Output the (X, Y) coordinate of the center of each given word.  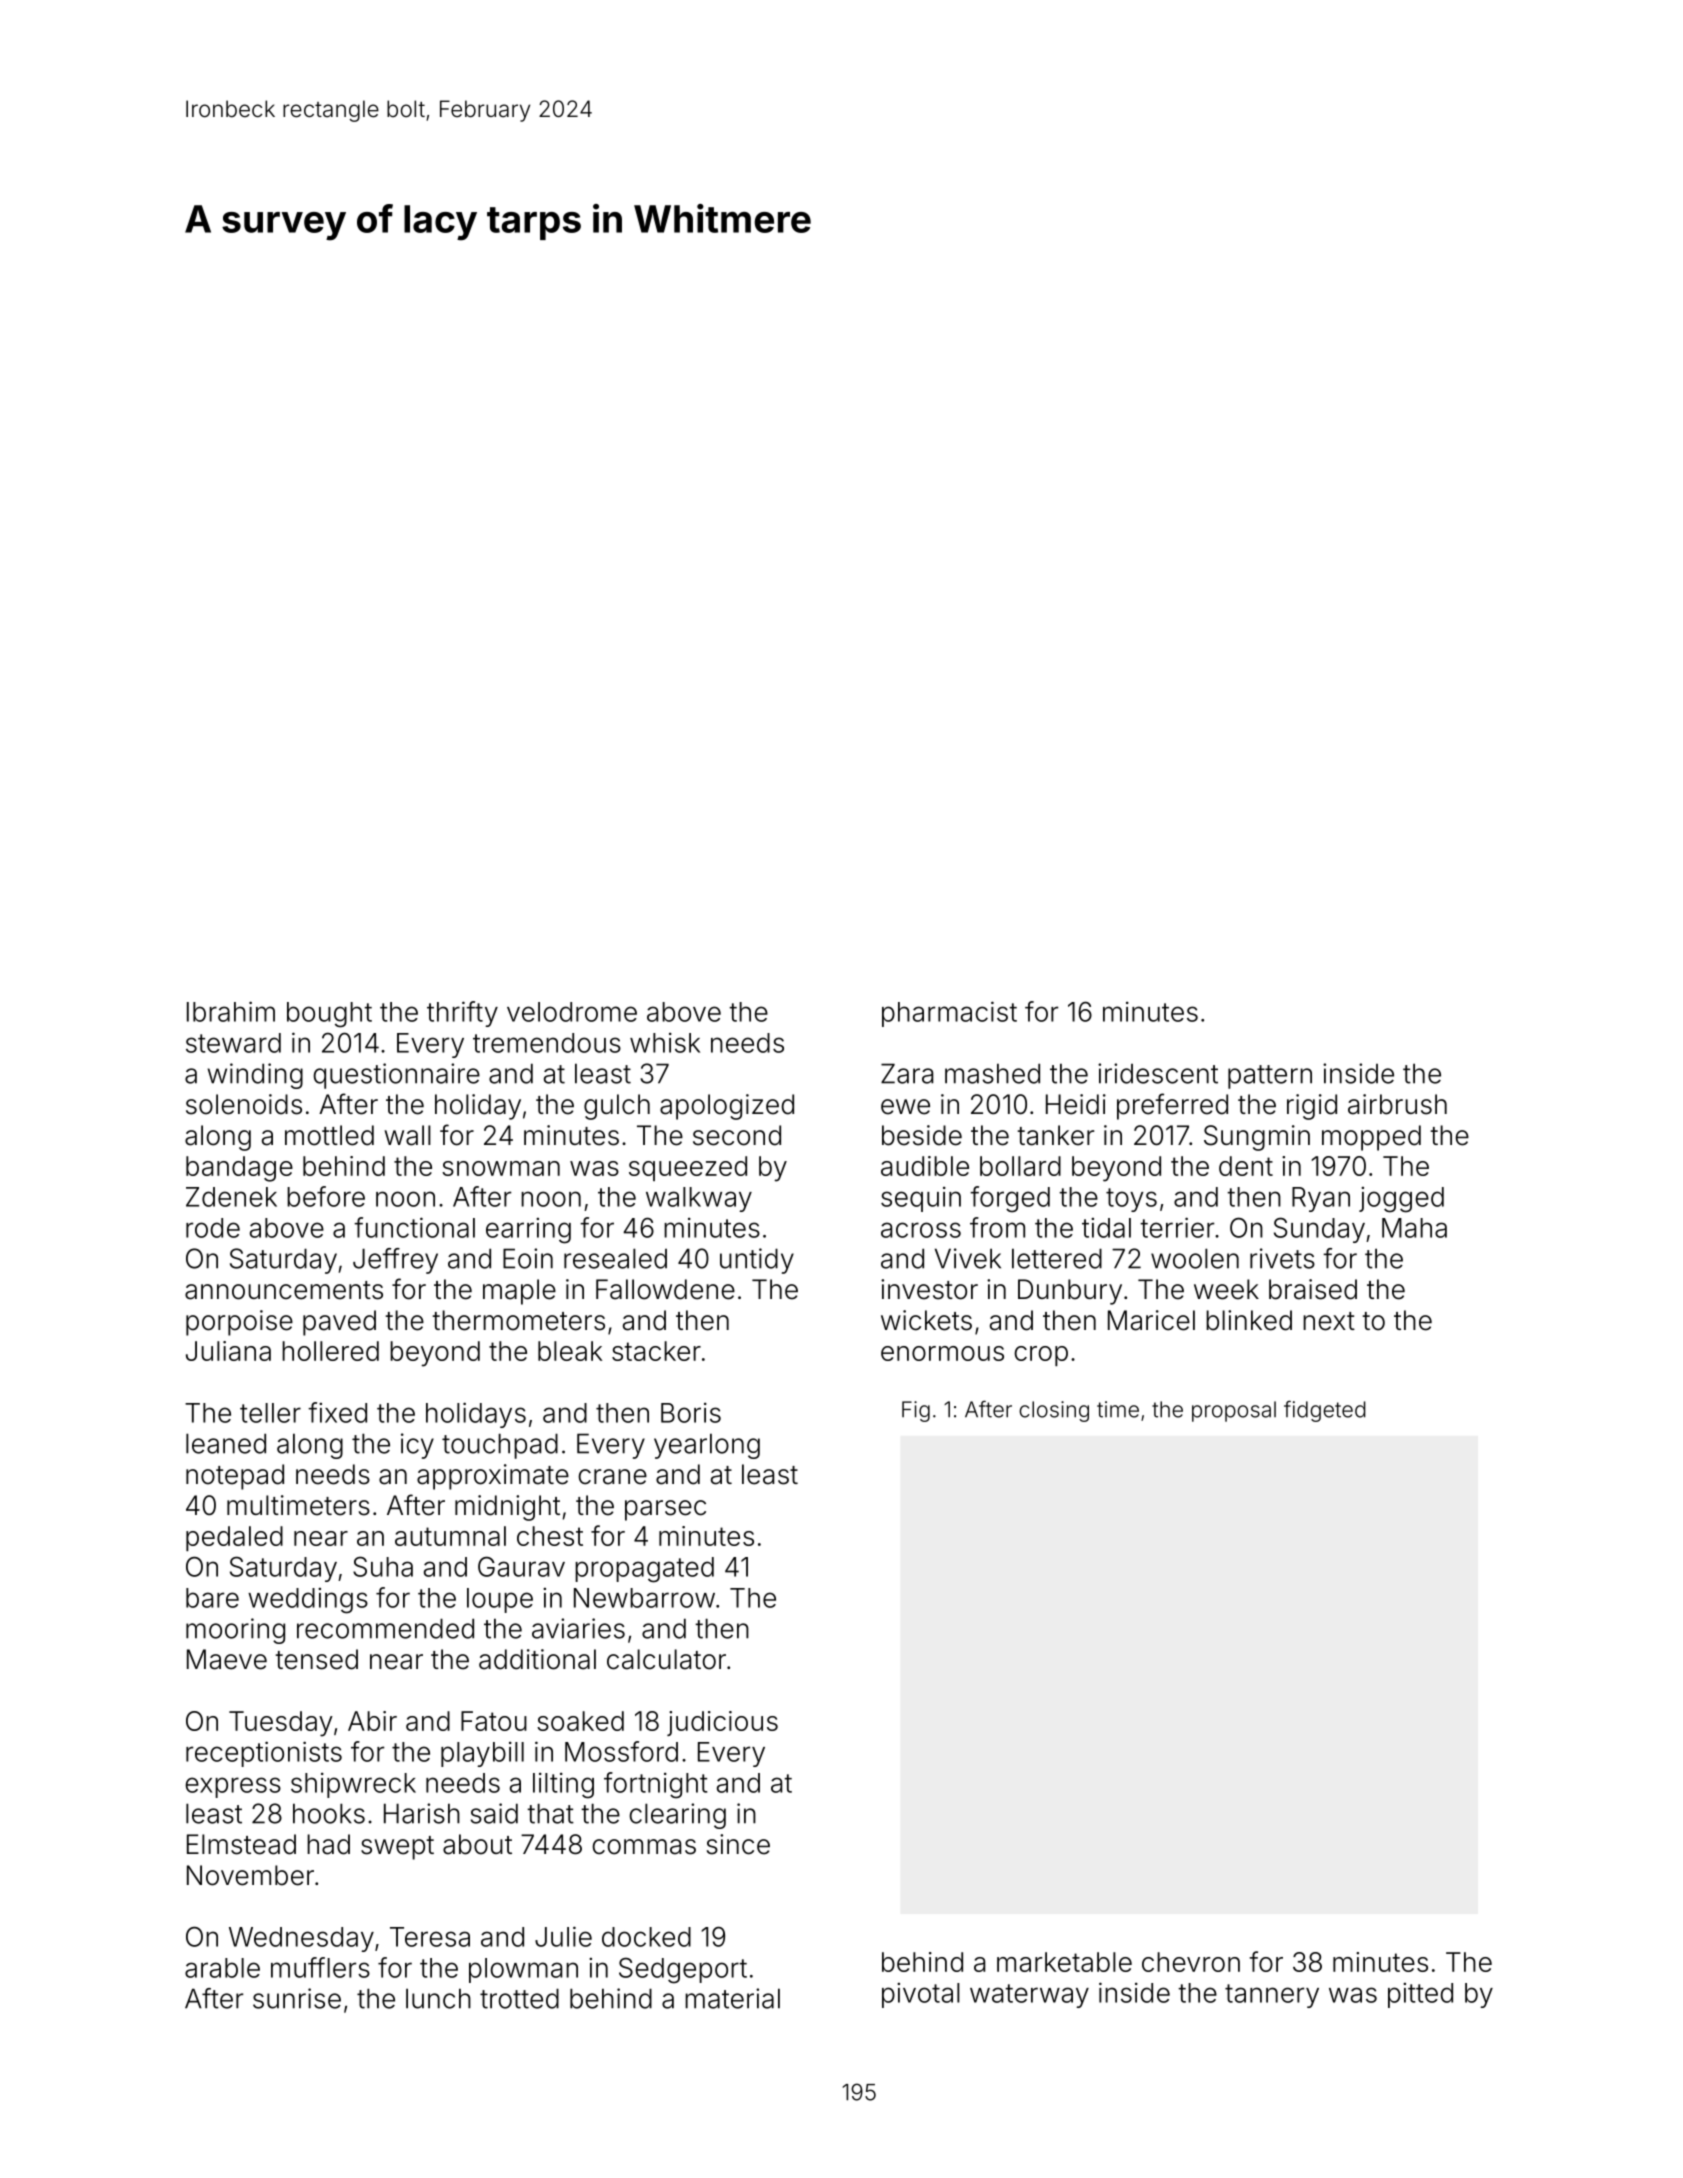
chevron (1191, 1962)
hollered (330, 1351)
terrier (1177, 1227)
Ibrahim (231, 1011)
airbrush (1397, 1104)
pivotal (921, 1995)
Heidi (1076, 1104)
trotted (519, 1998)
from (997, 1227)
